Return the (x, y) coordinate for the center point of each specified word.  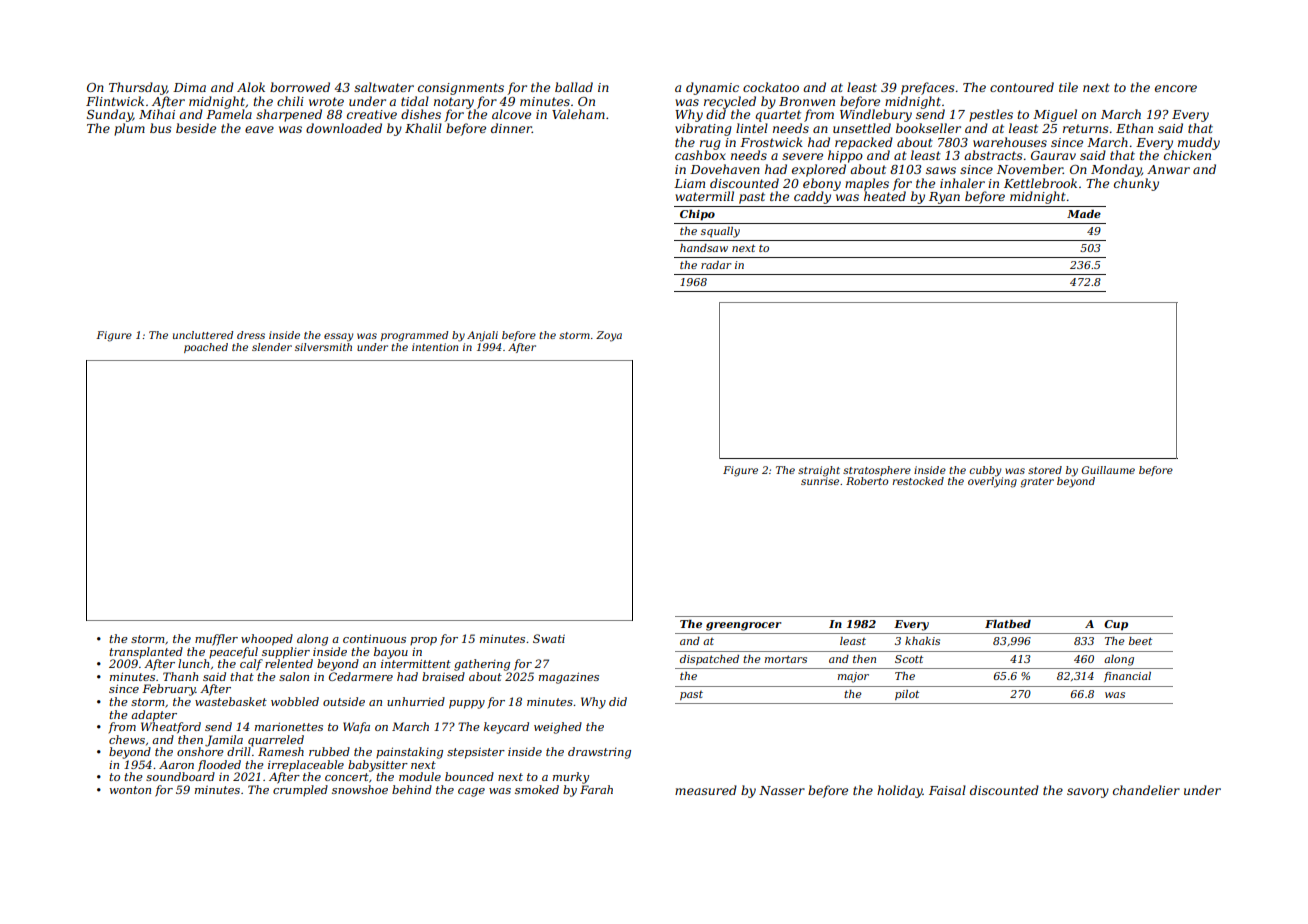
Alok (251, 87)
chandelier (1146, 790)
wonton (130, 790)
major (853, 677)
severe (802, 156)
